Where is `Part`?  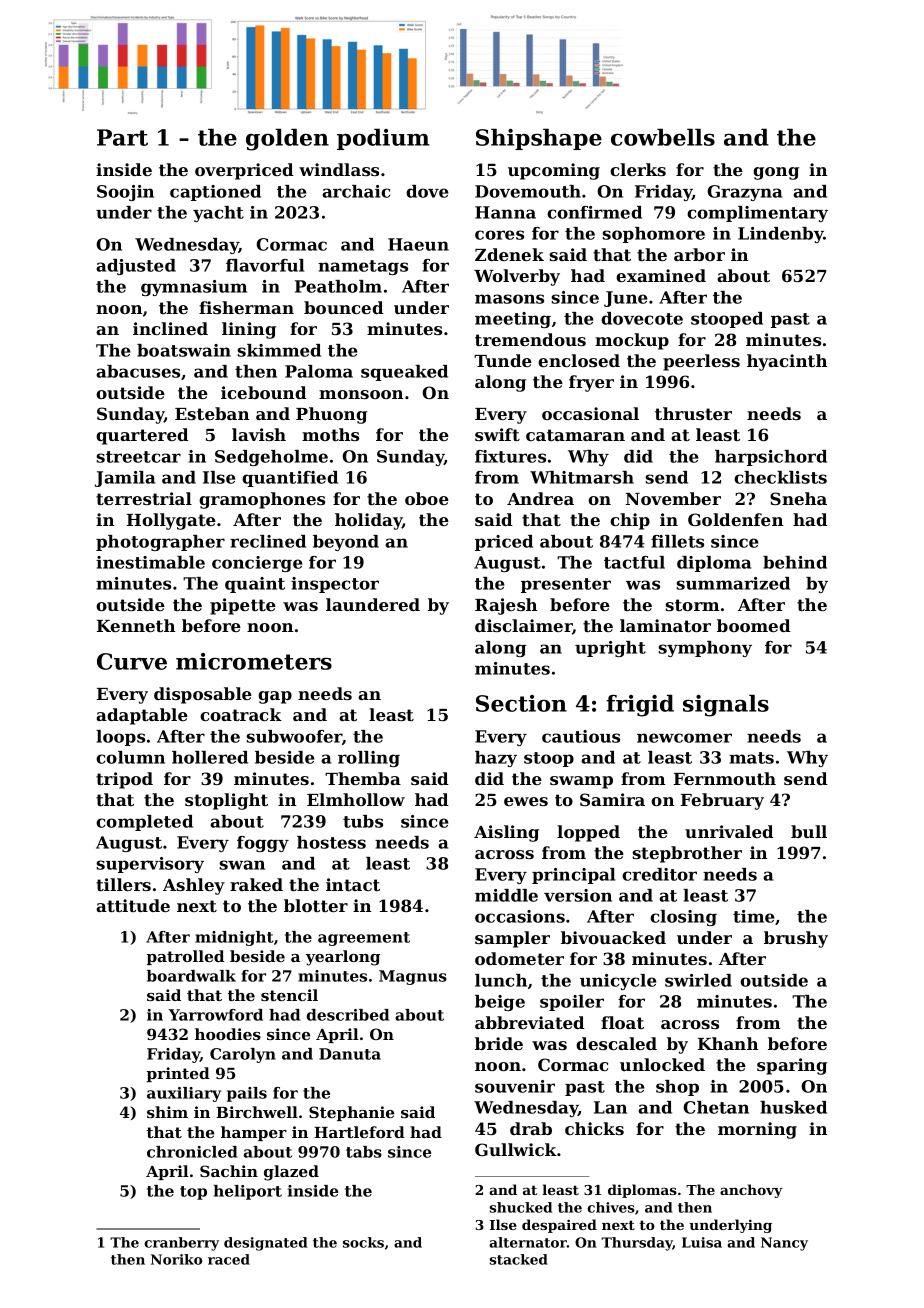
Part is located at coordinates (122, 137).
